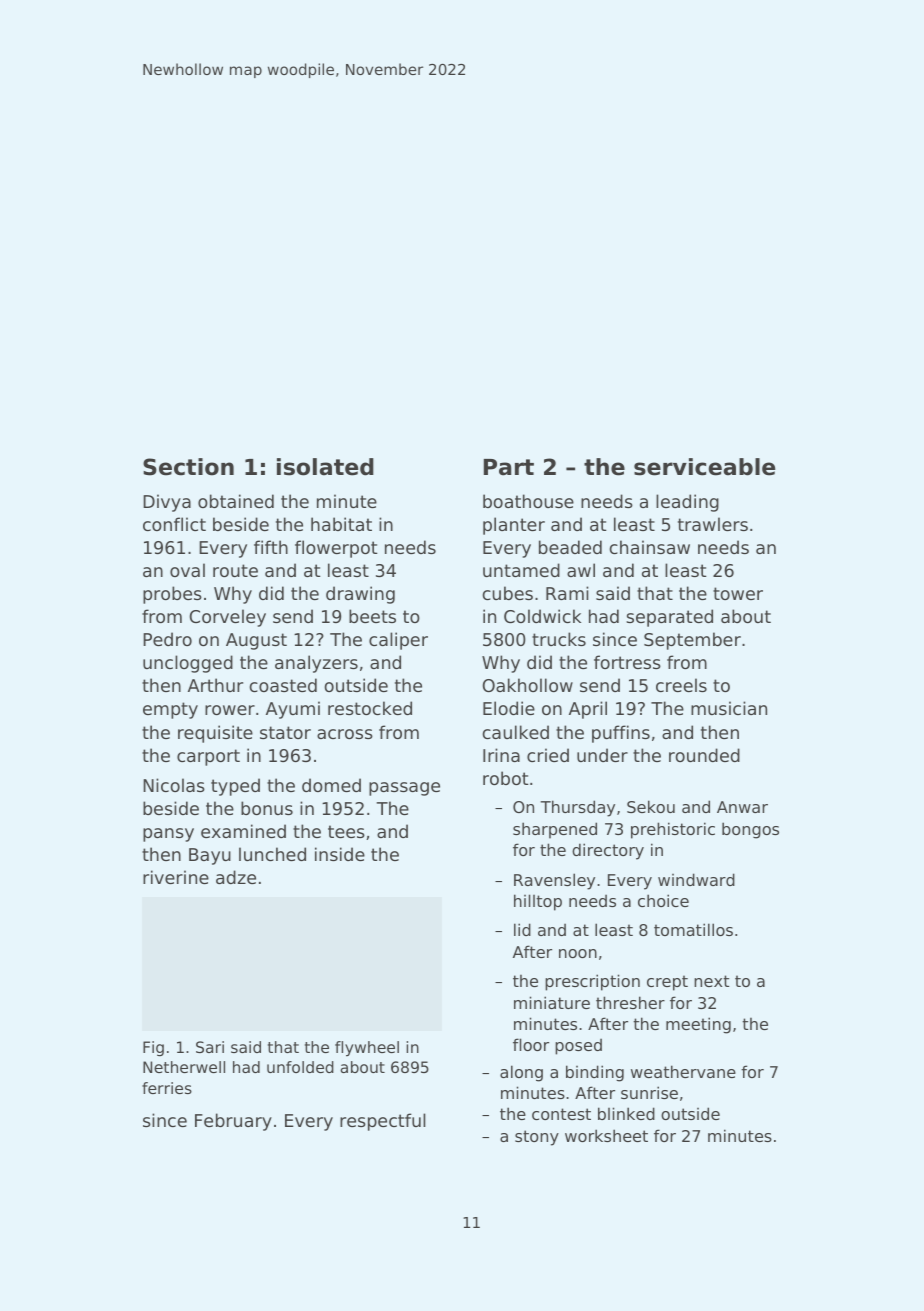  Describe the element at coordinates (683, 1071) in the document. I see `weathervane` at that location.
